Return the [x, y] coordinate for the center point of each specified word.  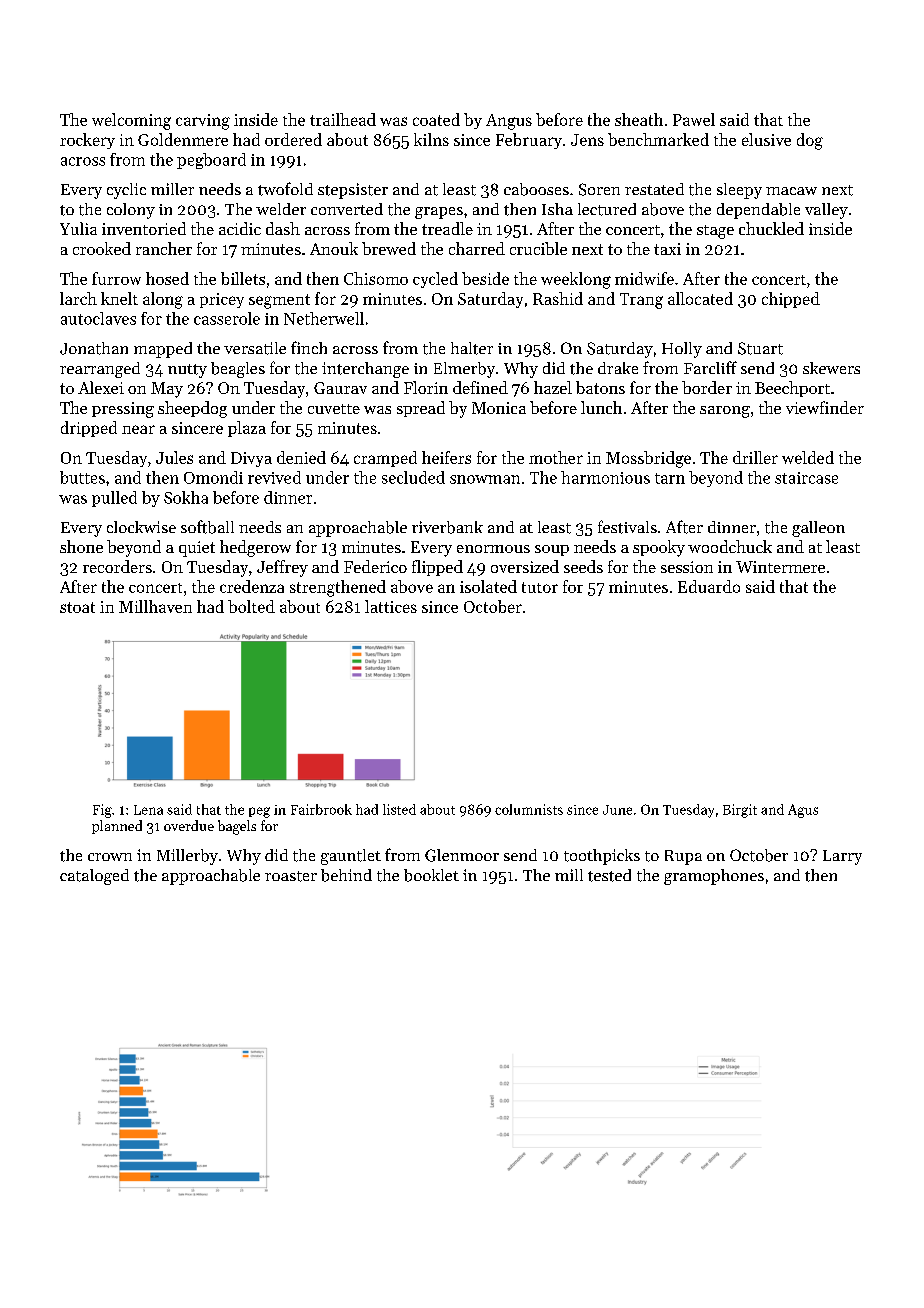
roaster [291, 876]
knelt [119, 298]
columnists [529, 809]
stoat [77, 607]
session [687, 567]
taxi [667, 249]
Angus [509, 122]
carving [203, 122]
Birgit [740, 811]
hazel [553, 387]
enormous [493, 549]
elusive [766, 139]
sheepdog [192, 409]
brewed [389, 248]
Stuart [760, 348]
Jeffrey [282, 568]
